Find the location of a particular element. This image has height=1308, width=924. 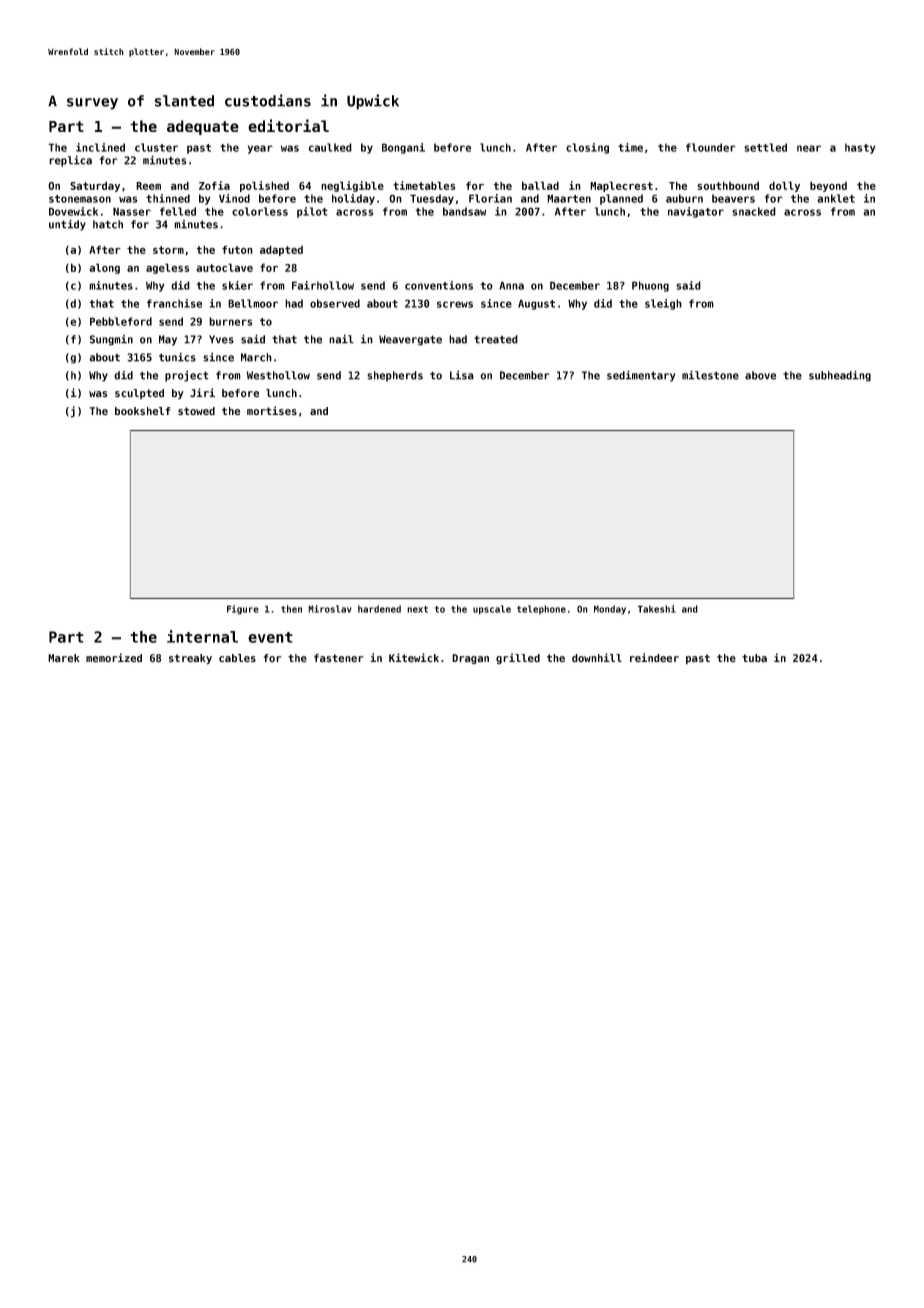

settled is located at coordinates (765, 147).
